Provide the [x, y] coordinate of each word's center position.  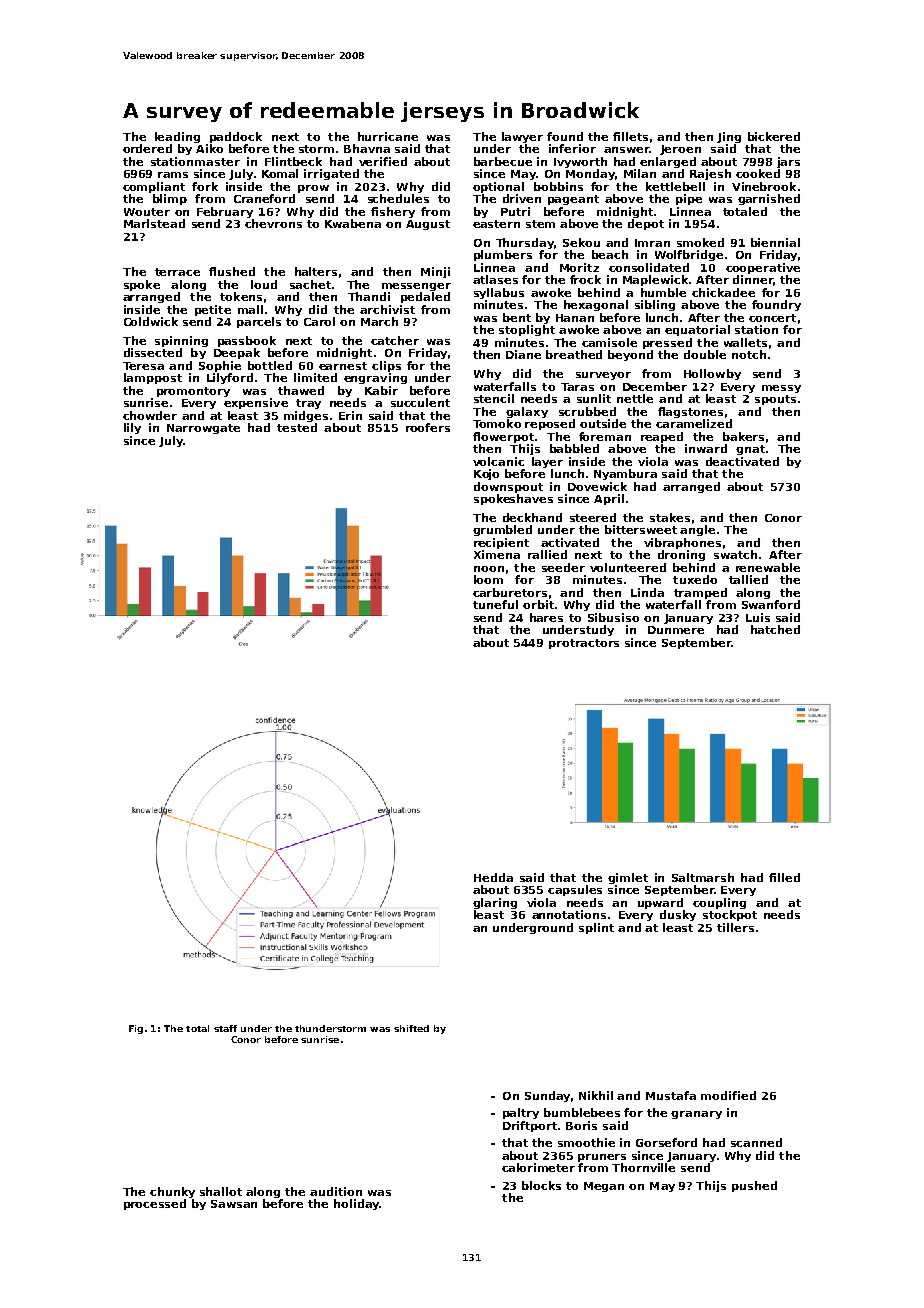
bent [517, 317]
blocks [541, 1185]
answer [627, 150]
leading [177, 137]
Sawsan [234, 1204]
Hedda [493, 877]
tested [297, 427]
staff [225, 1028]
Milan [640, 173]
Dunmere [676, 630]
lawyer [522, 137]
